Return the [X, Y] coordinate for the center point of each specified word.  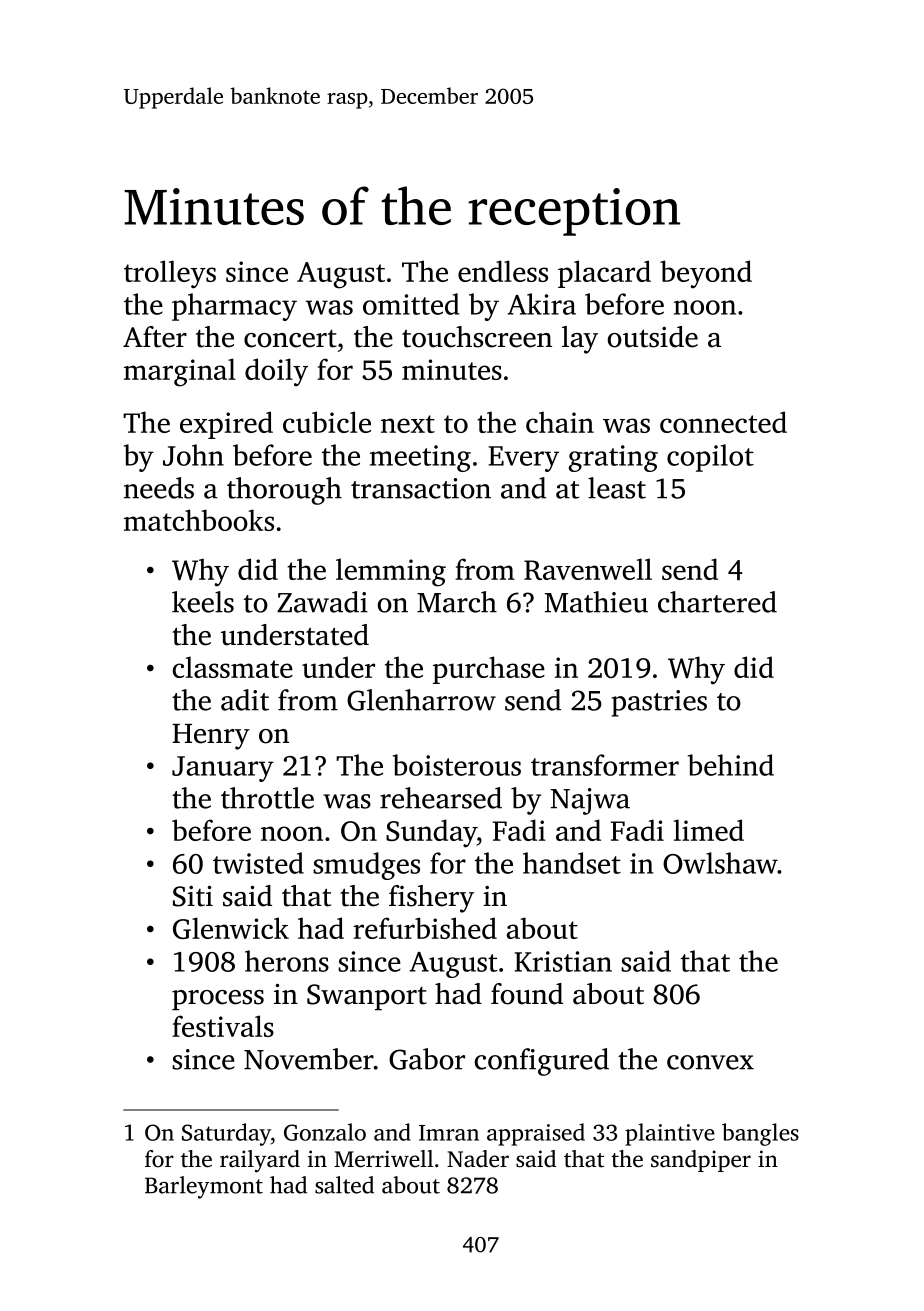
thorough [284, 491]
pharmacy [234, 307]
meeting [420, 458]
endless [503, 271]
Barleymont [204, 1187]
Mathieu [596, 602]
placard [604, 274]
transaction [421, 488]
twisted [258, 863]
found [527, 994]
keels [203, 602]
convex [710, 1062]
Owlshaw [720, 863]
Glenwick [231, 928]
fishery [431, 899]
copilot [710, 458]
